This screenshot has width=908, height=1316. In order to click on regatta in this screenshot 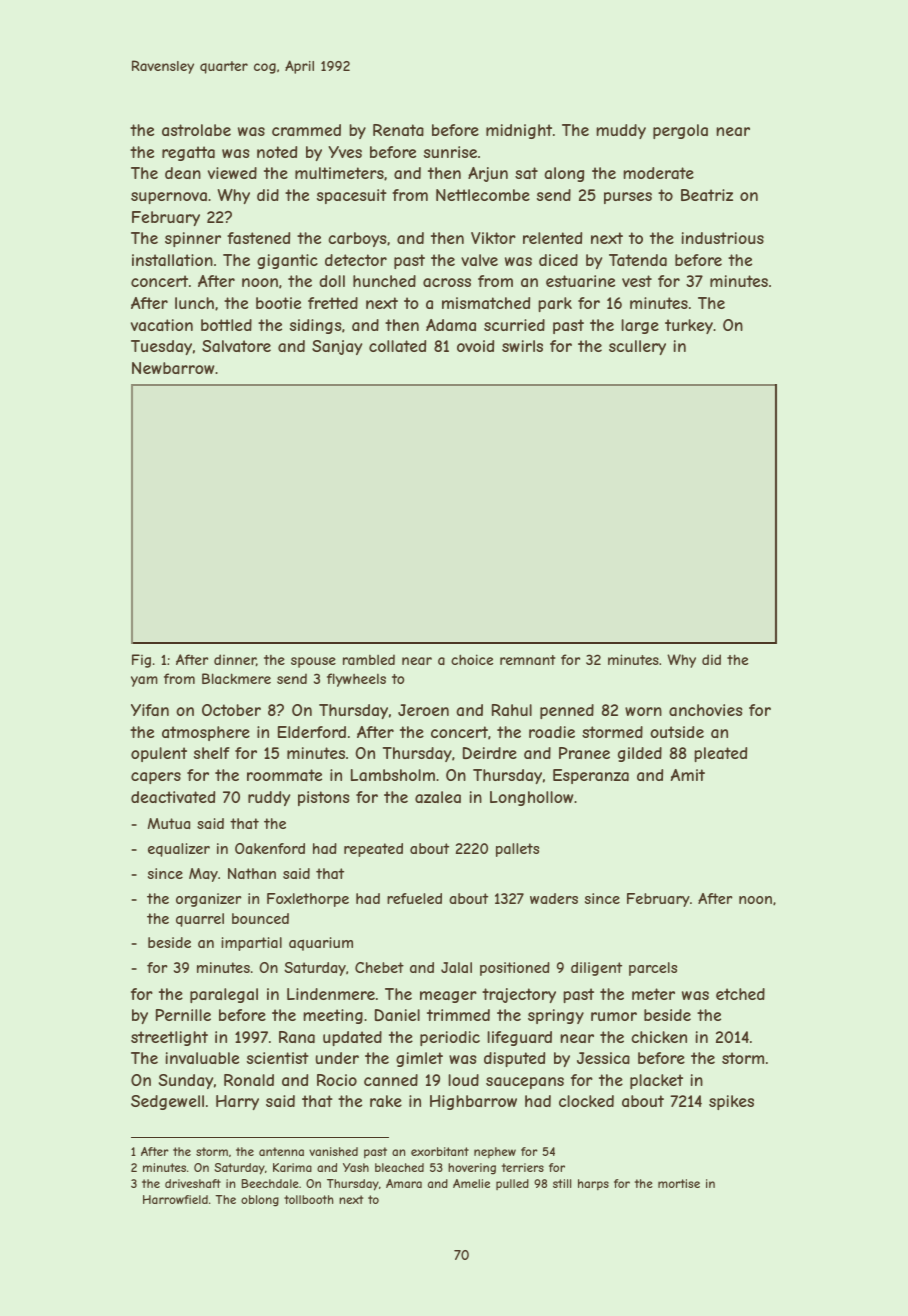, I will do `click(188, 153)`.
